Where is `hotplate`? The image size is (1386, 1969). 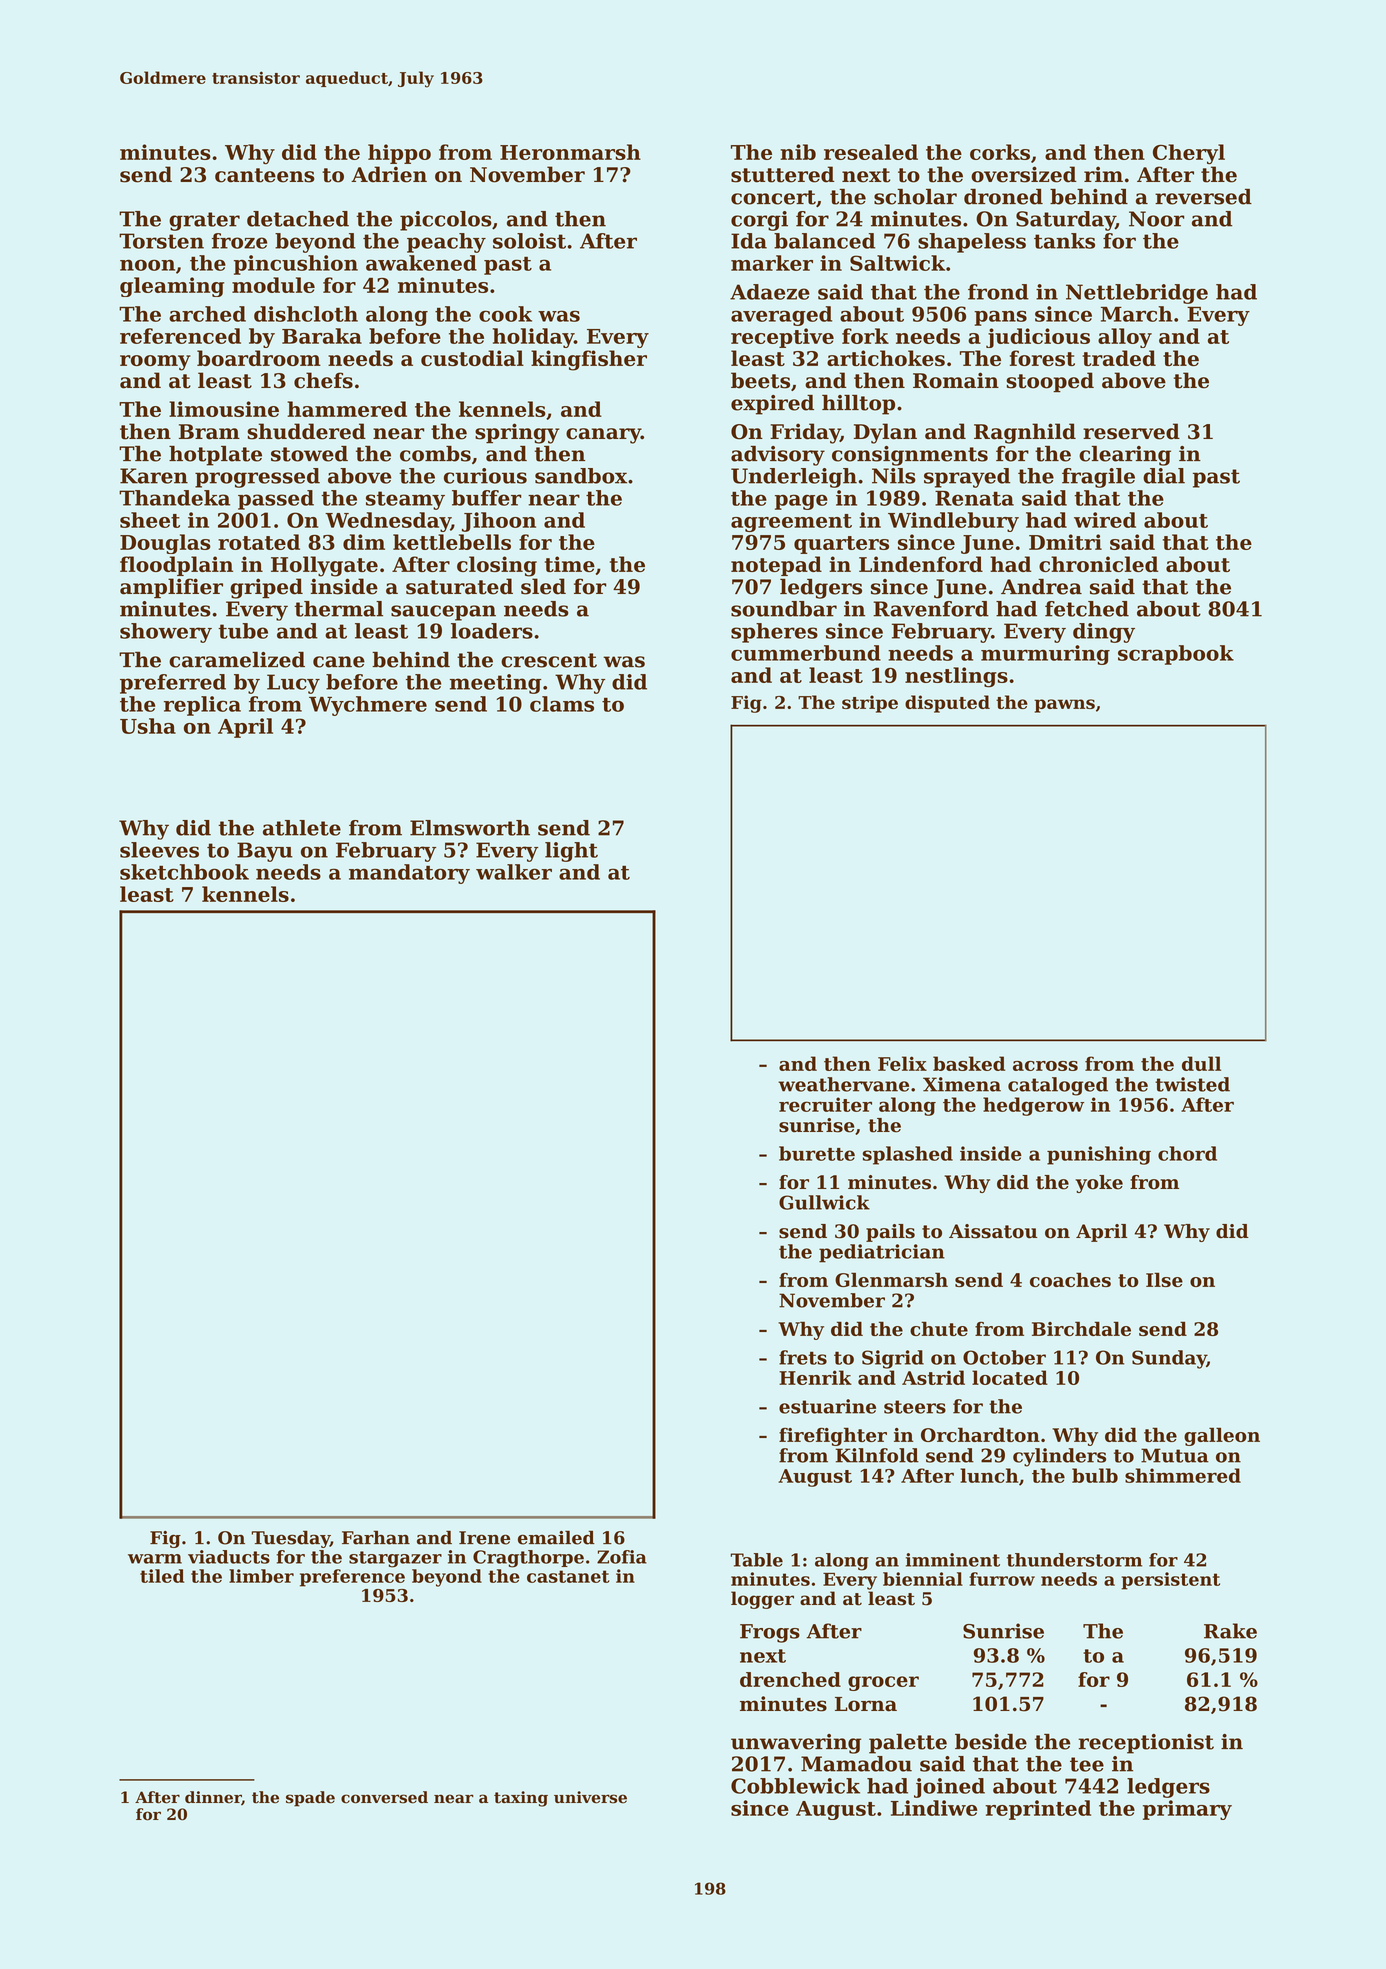
hotplate is located at coordinates (215, 456).
